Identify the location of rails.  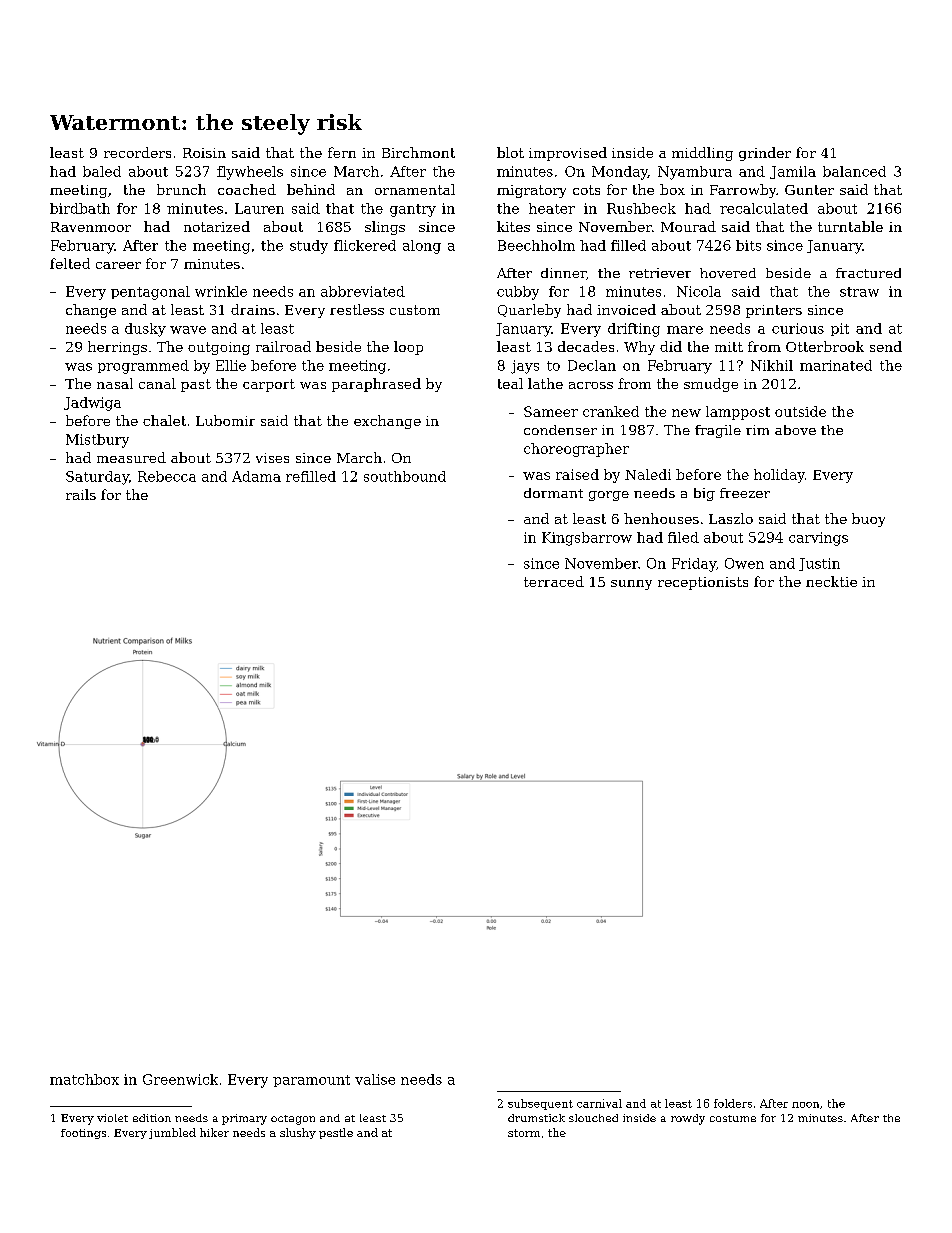
(81, 494).
